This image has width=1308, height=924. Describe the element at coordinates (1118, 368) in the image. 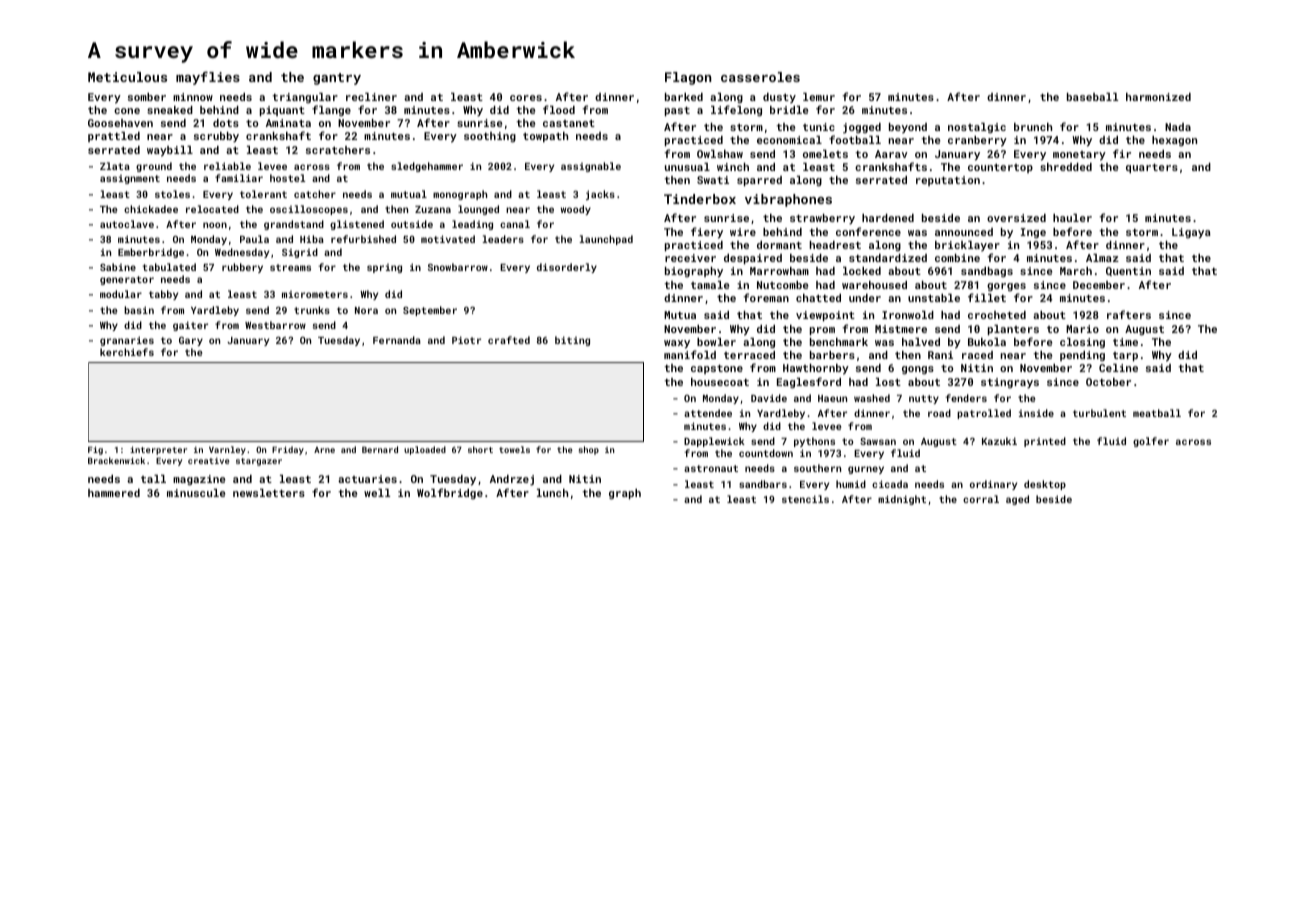

I see `Celine` at that location.
